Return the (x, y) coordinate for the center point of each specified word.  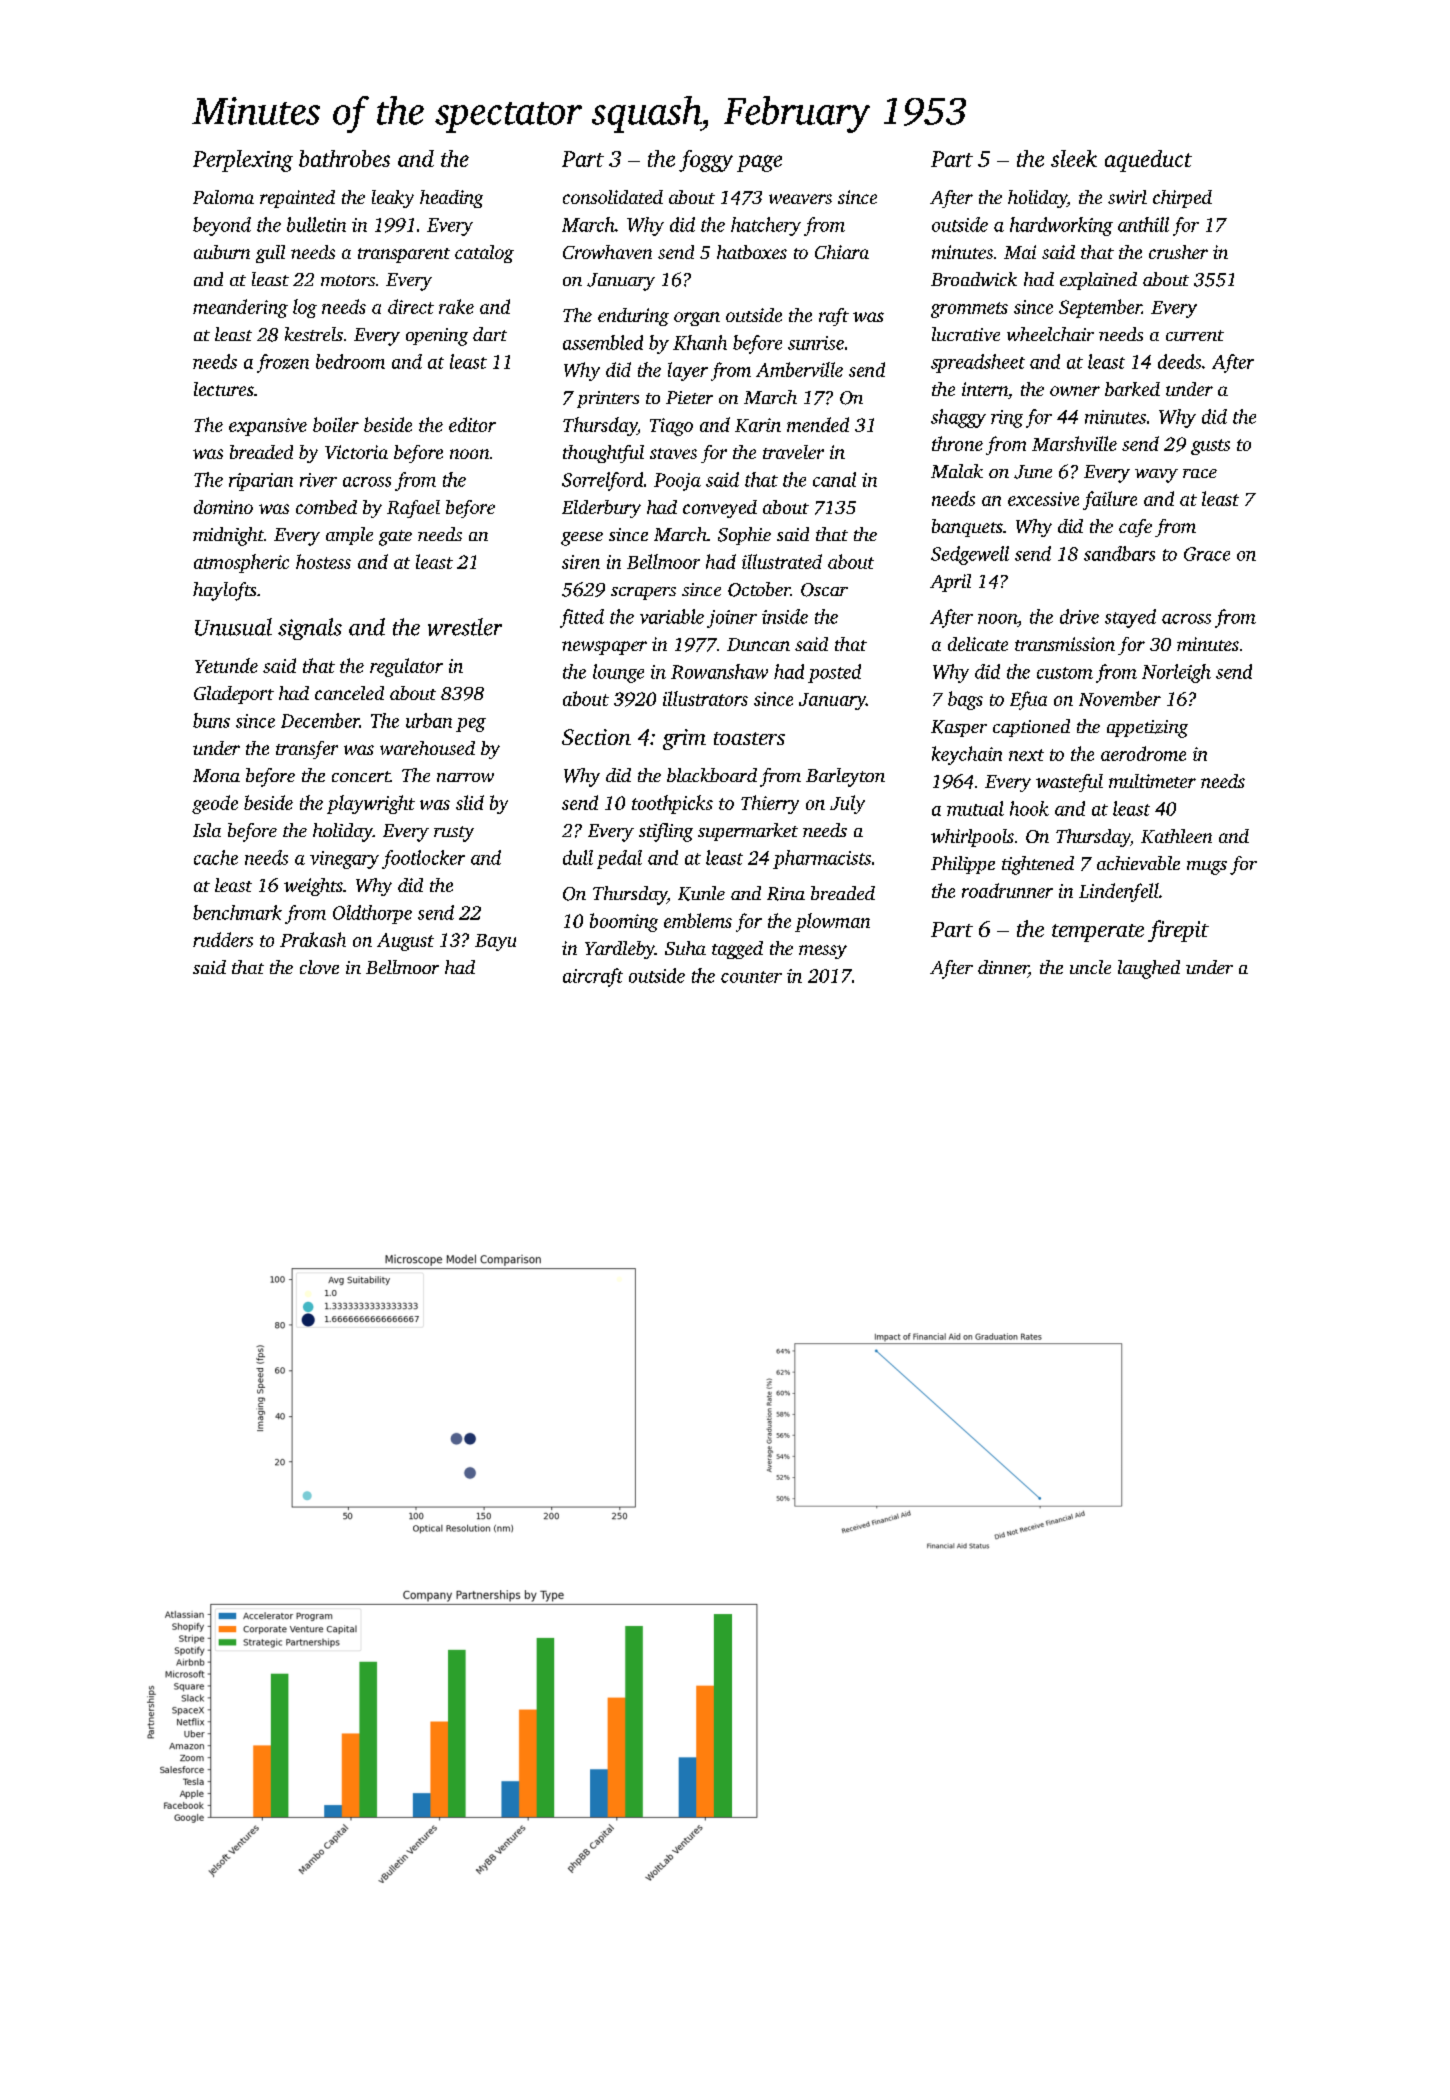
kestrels (314, 334)
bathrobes (344, 158)
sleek (1074, 158)
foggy (706, 161)
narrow (465, 777)
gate (395, 538)
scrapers (643, 593)
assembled (603, 342)
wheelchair (1050, 334)
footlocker (423, 859)
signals (310, 629)
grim (684, 739)
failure (1110, 500)
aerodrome (1143, 753)
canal (834, 479)
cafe (1135, 528)
